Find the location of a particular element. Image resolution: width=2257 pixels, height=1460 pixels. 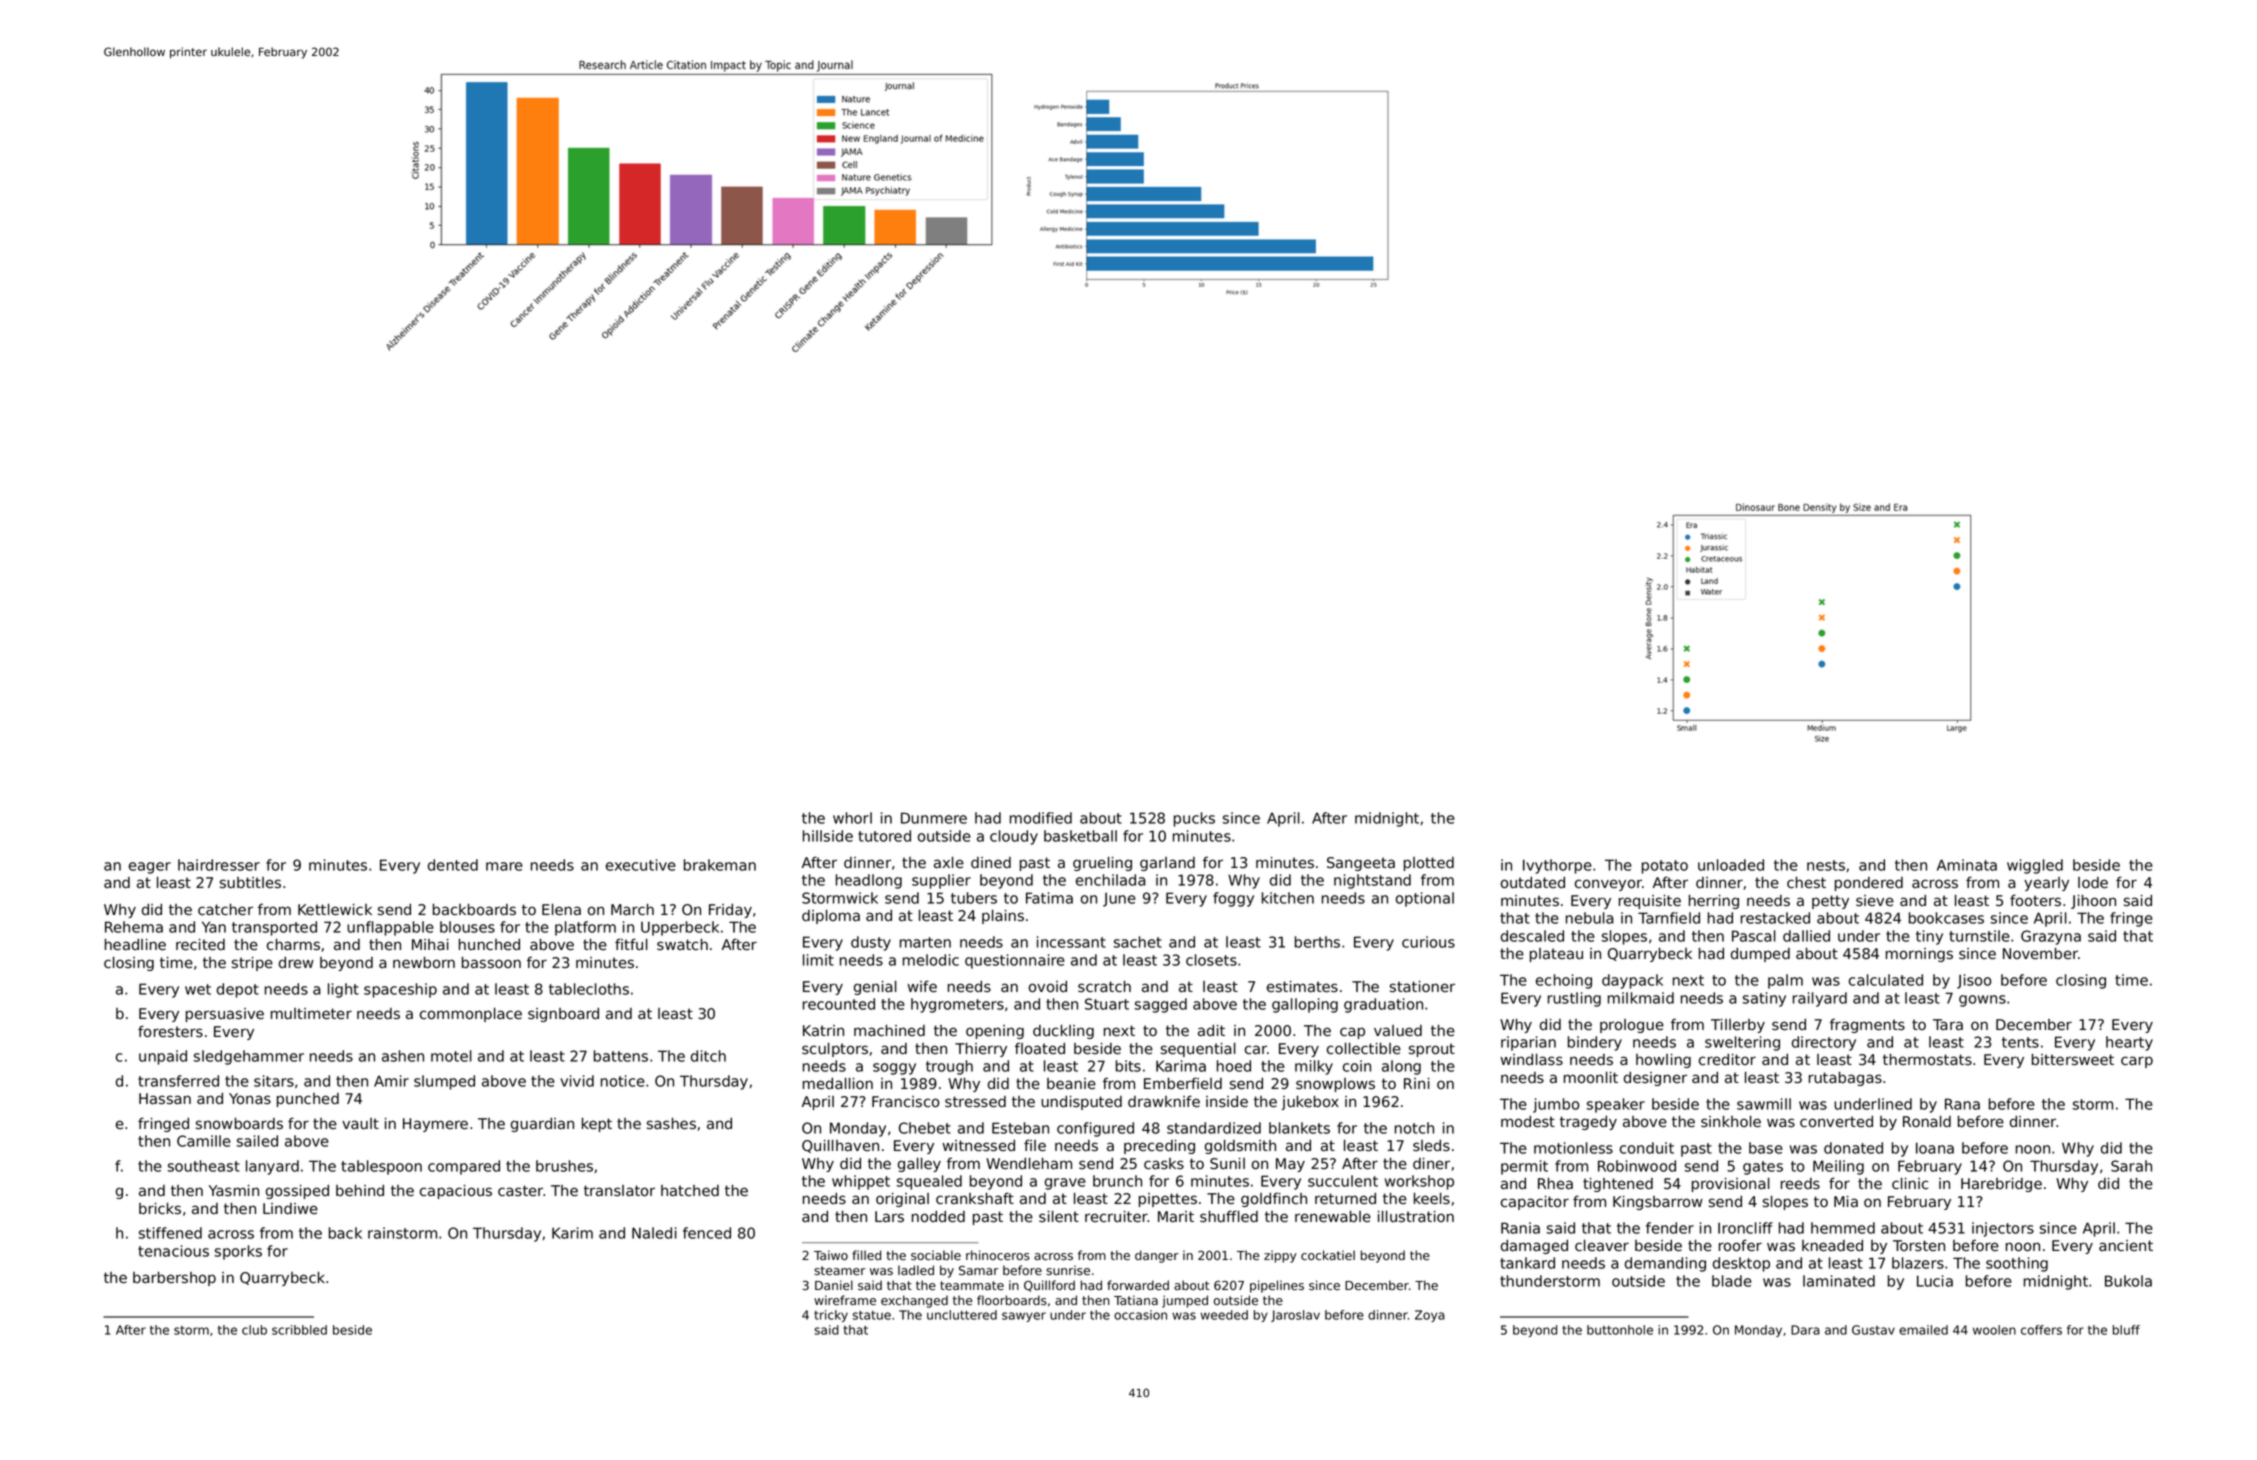

snowboards is located at coordinates (239, 1124).
